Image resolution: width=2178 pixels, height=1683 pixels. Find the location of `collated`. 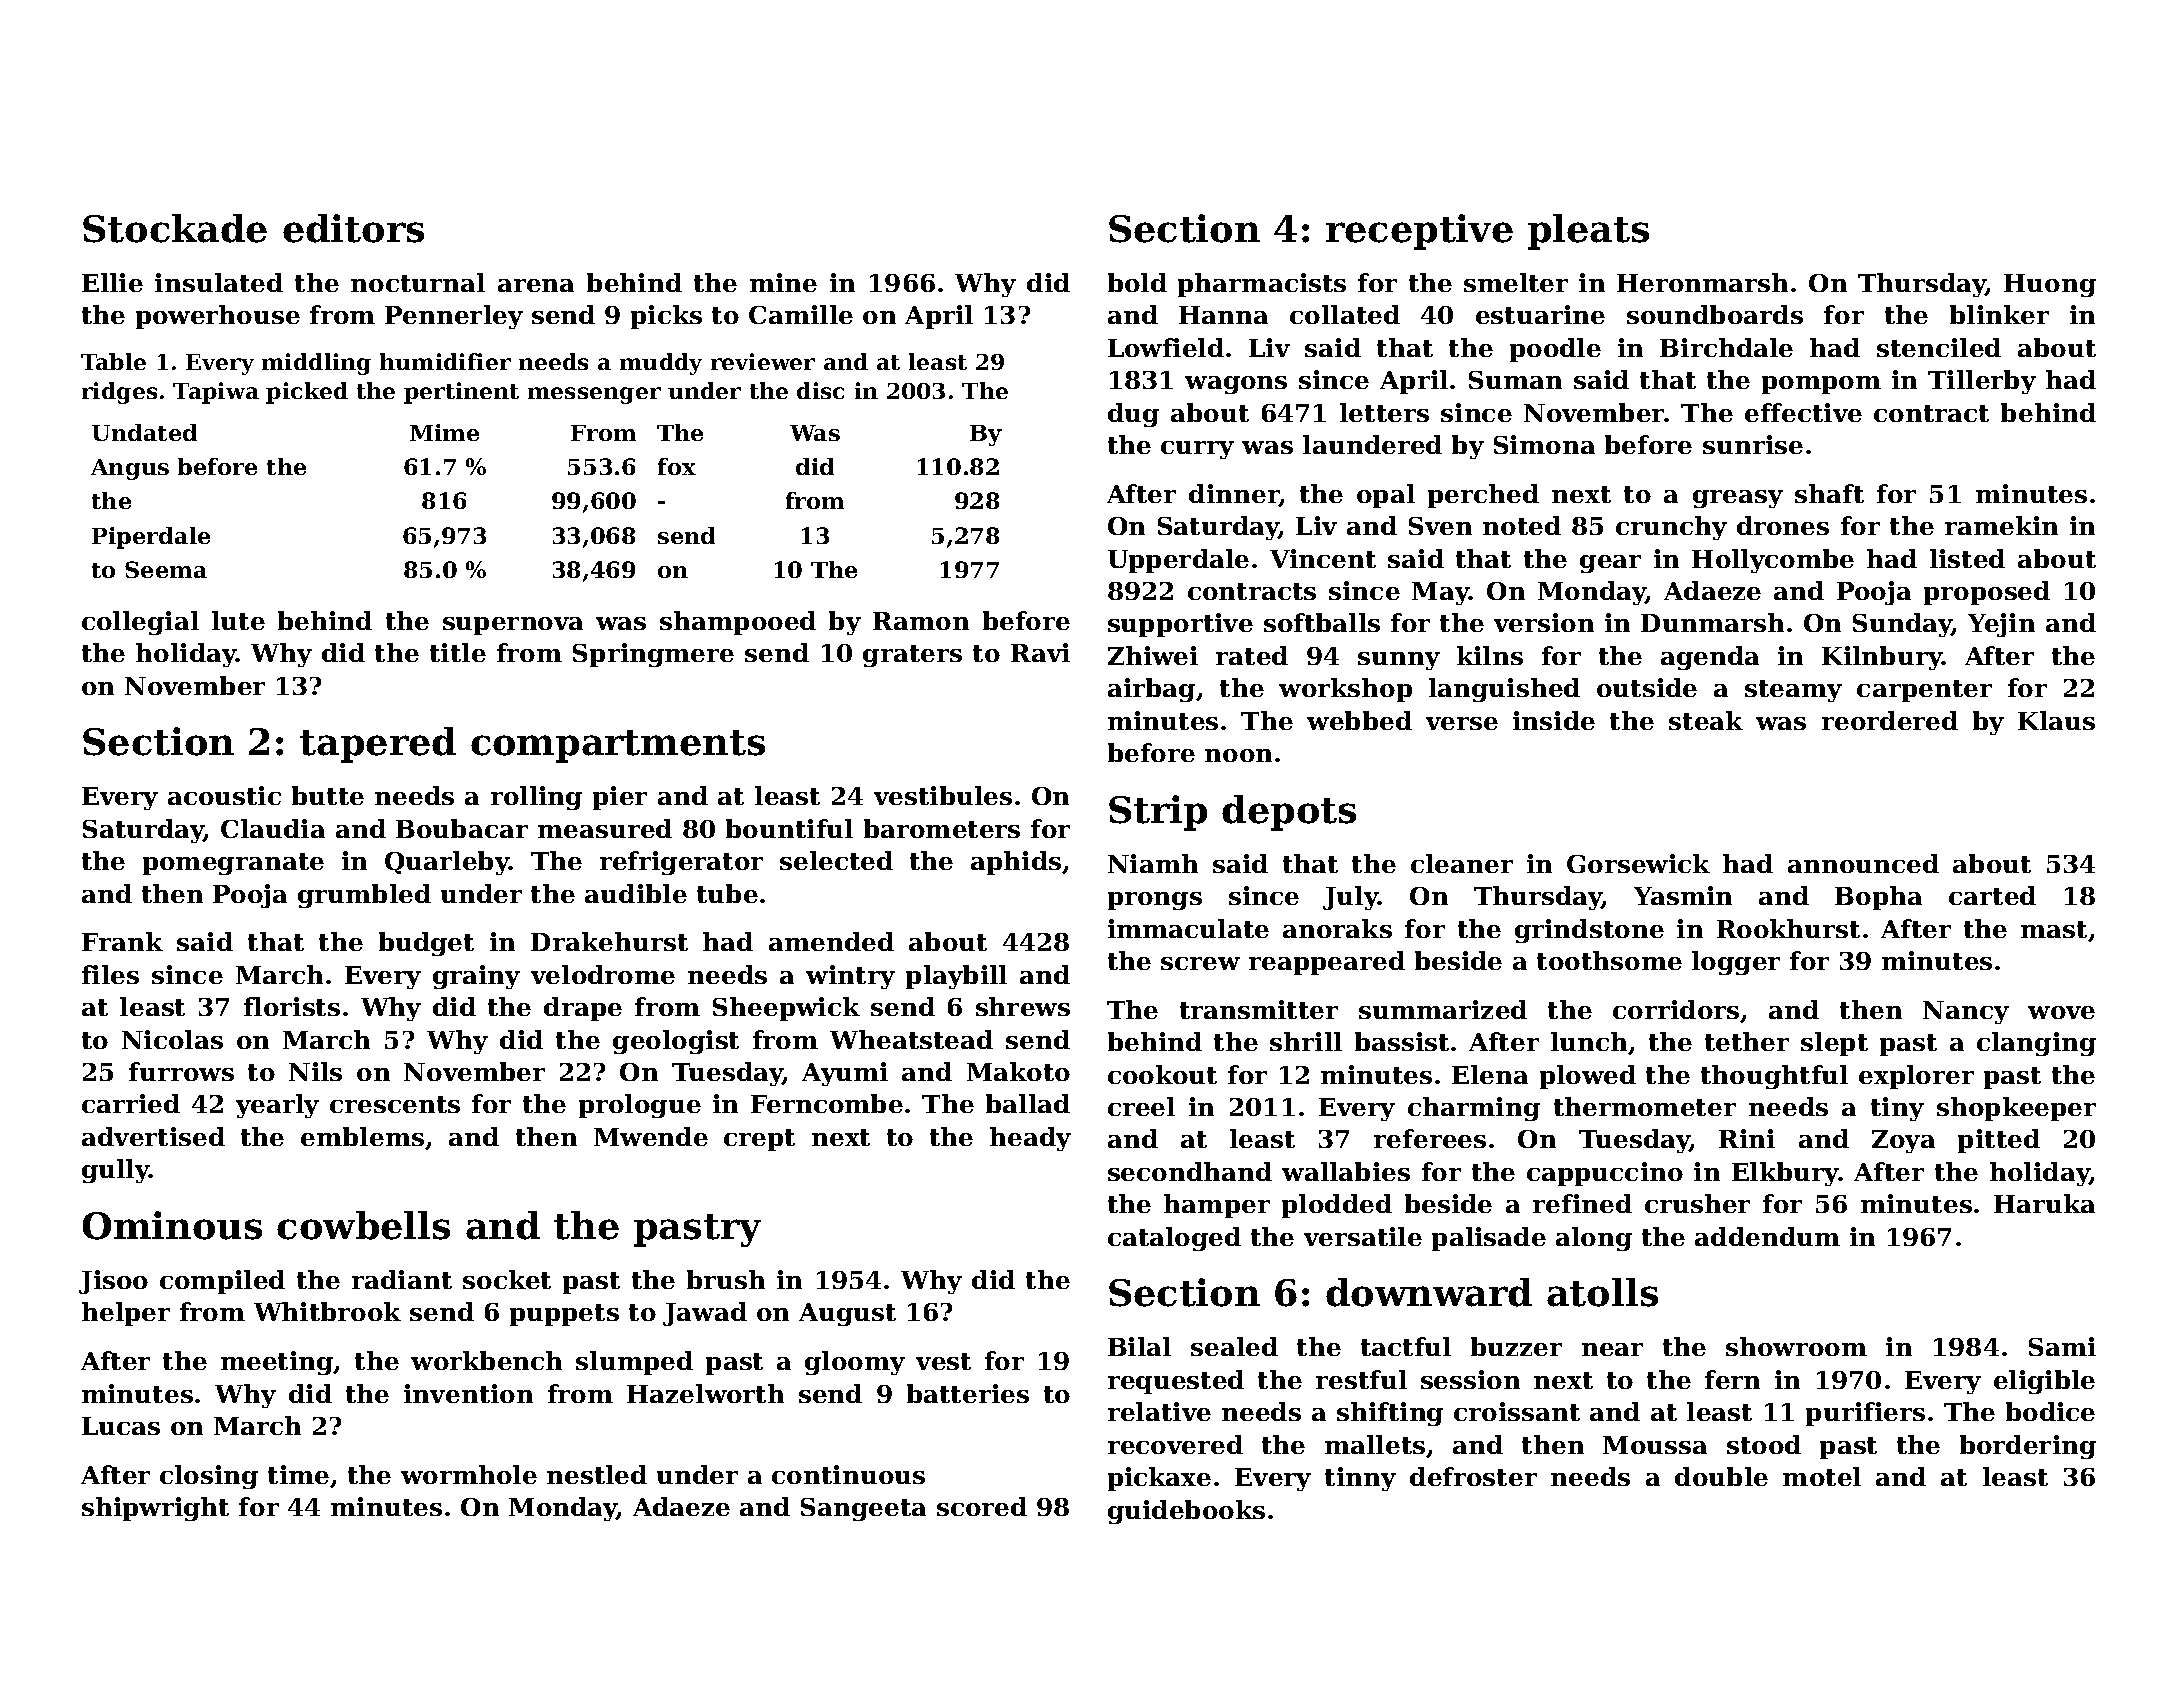

collated is located at coordinates (1345, 314).
